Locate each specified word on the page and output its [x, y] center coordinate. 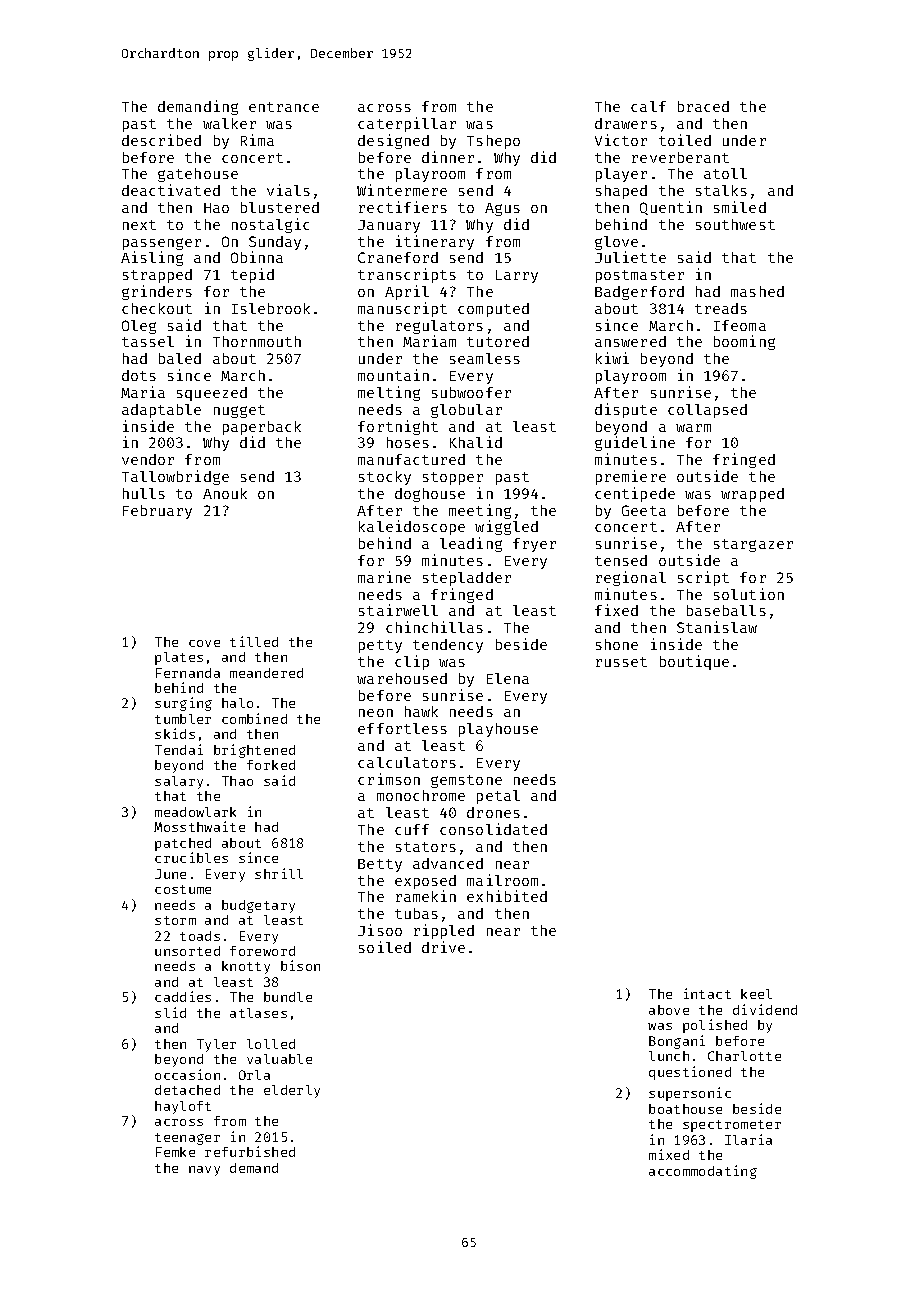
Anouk [225, 493]
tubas [416, 913]
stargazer [753, 545]
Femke [175, 1152]
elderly [292, 1091]
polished [715, 1026]
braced [703, 106]
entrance [284, 107]
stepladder [467, 579]
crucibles [191, 857]
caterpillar [407, 124]
